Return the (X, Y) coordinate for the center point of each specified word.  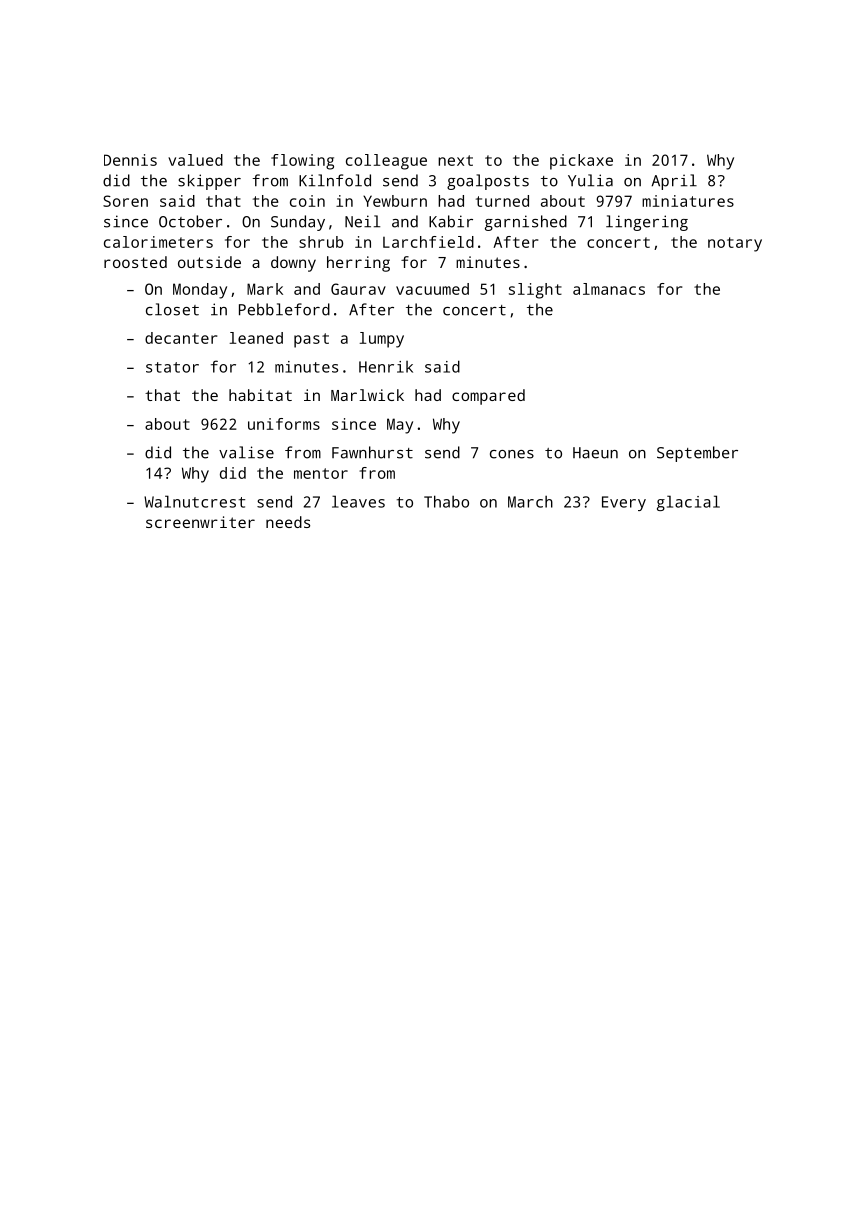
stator (172, 367)
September (697, 454)
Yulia (590, 180)
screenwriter (200, 522)
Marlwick (367, 395)
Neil (362, 221)
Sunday (298, 223)
